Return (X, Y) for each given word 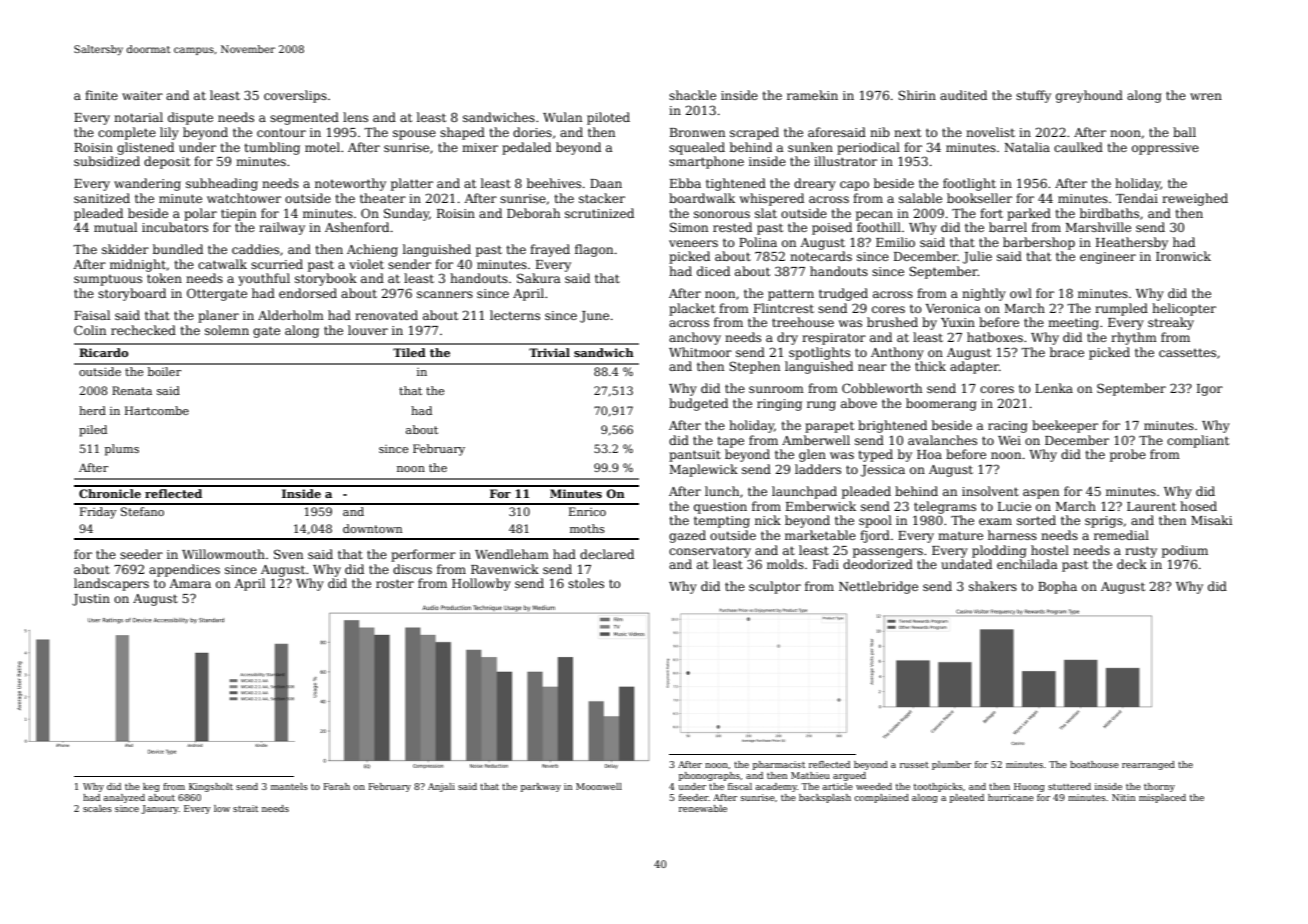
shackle (692, 95)
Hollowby (481, 584)
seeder (141, 554)
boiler (164, 371)
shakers (993, 586)
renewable (703, 808)
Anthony (897, 353)
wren (1206, 96)
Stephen (754, 367)
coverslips (295, 96)
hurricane (1011, 797)
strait (245, 808)
